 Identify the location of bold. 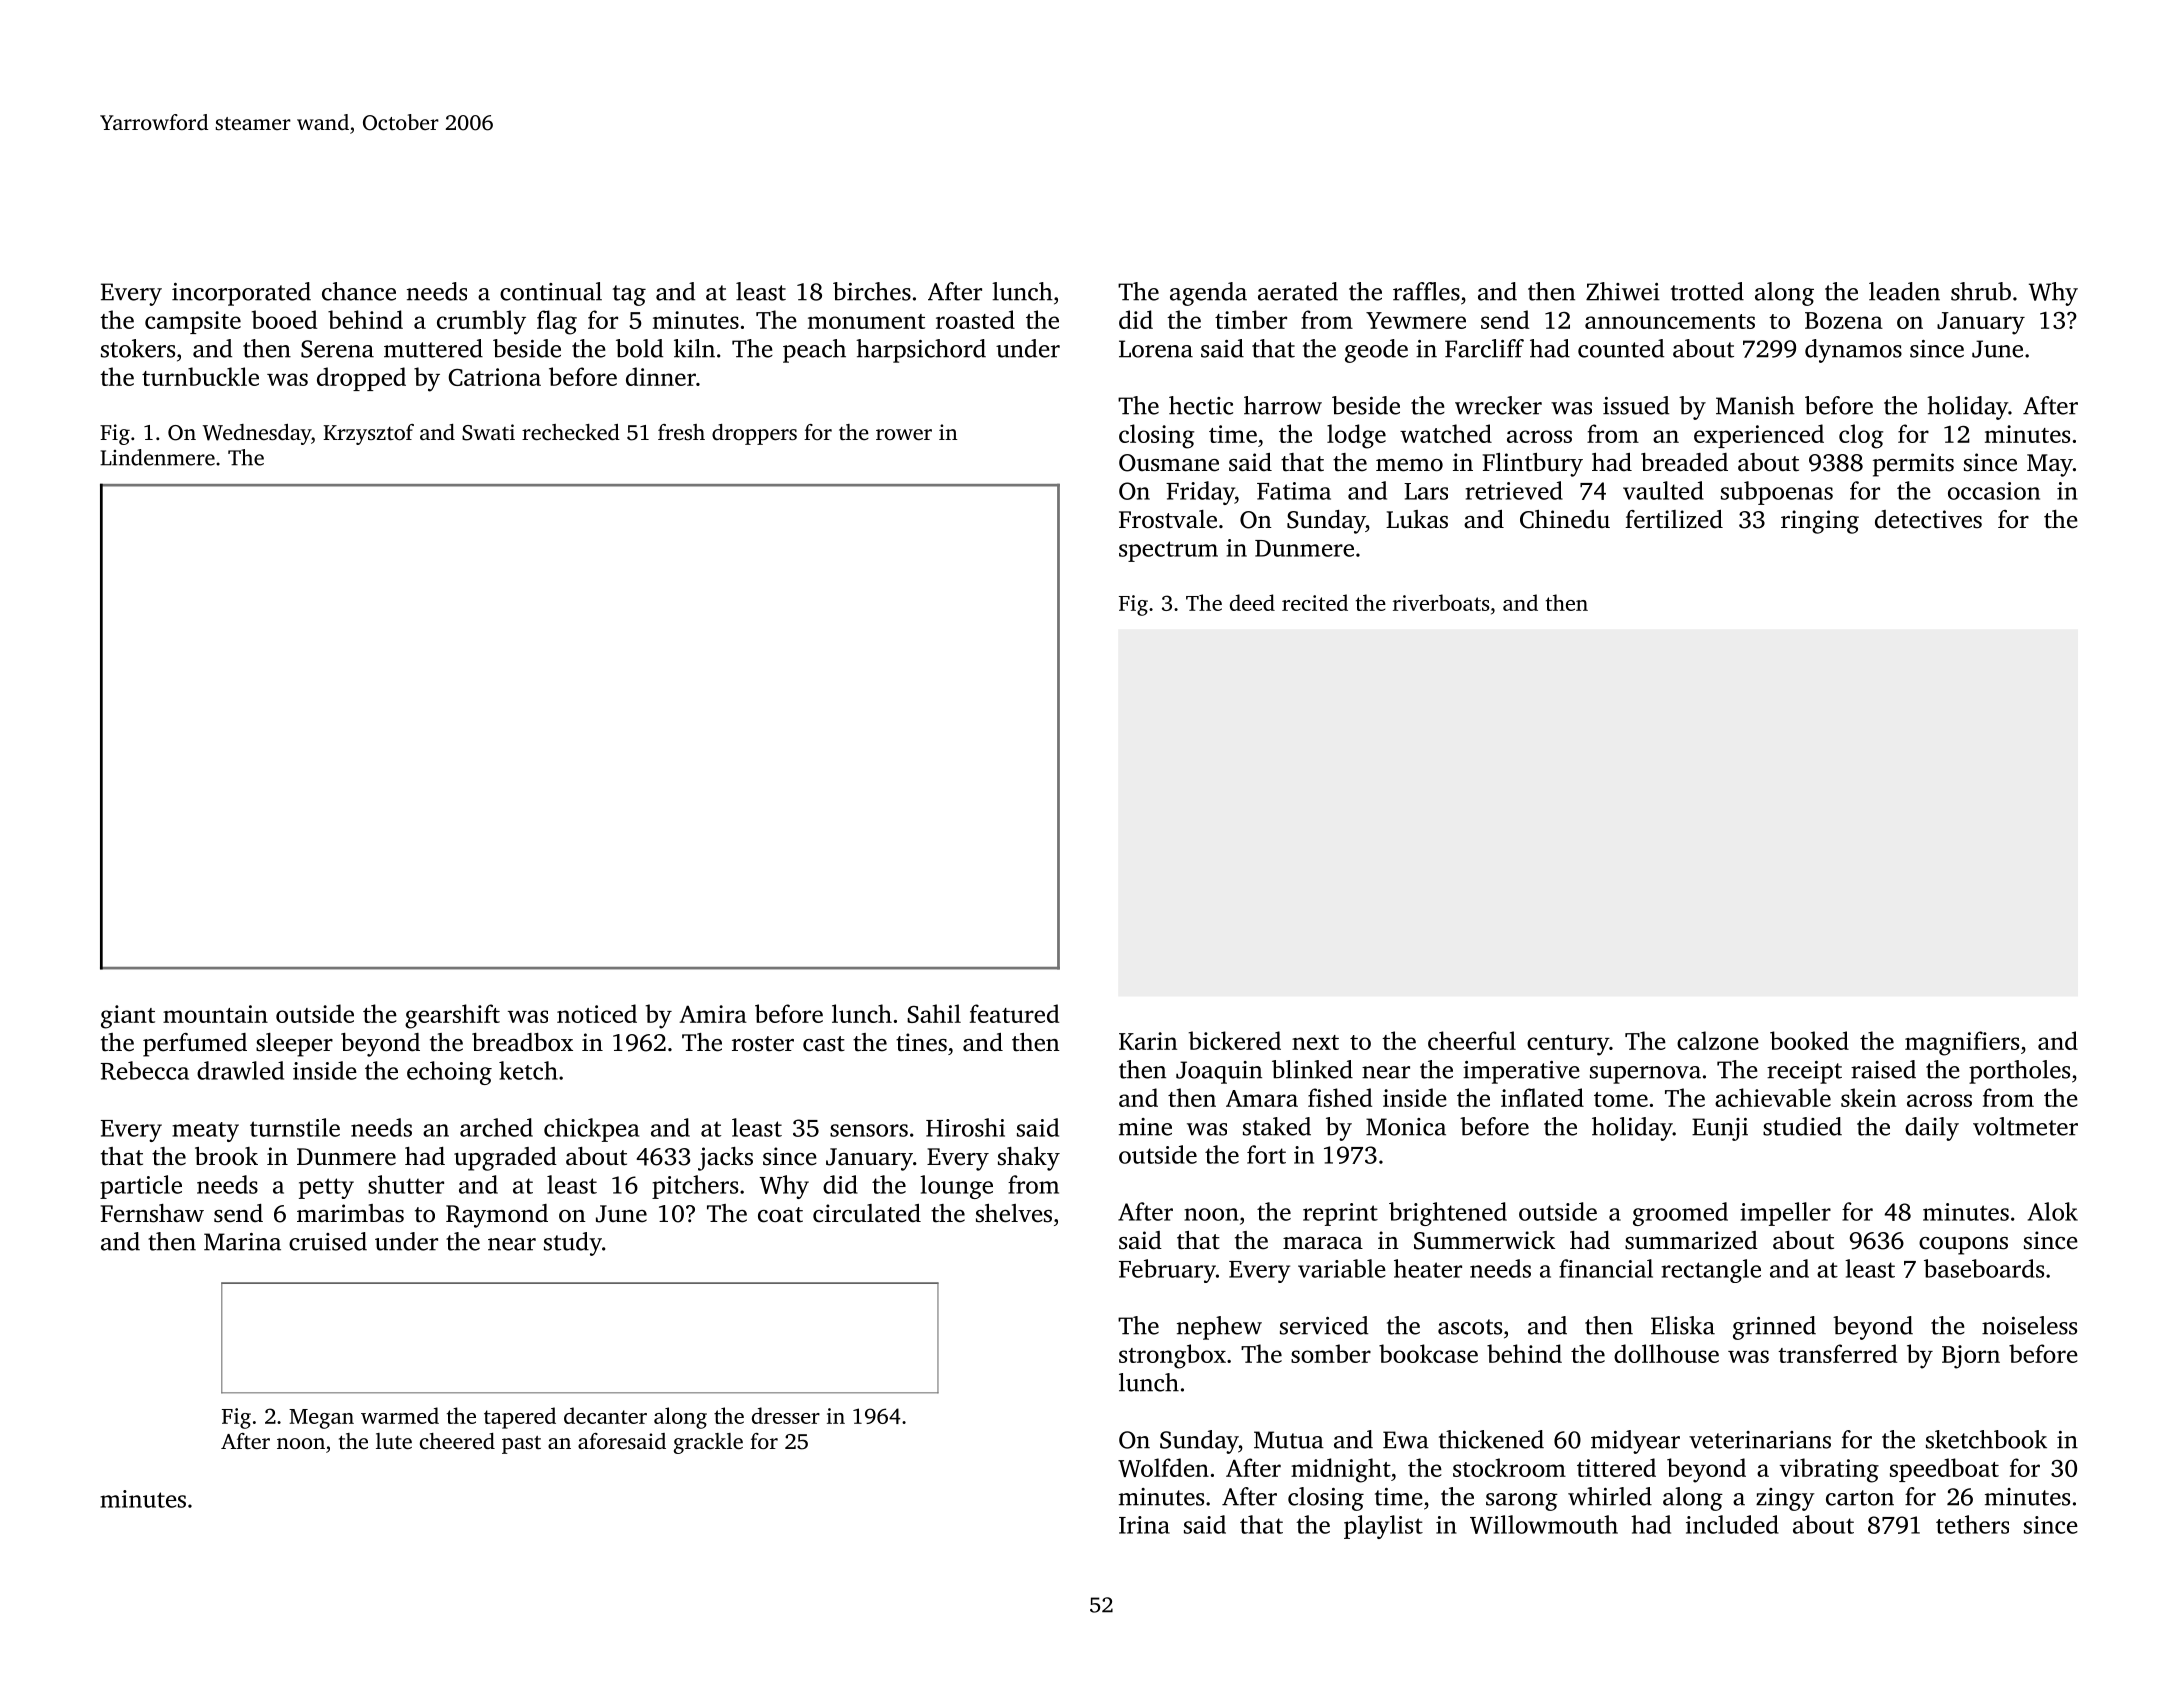
(639, 348).
